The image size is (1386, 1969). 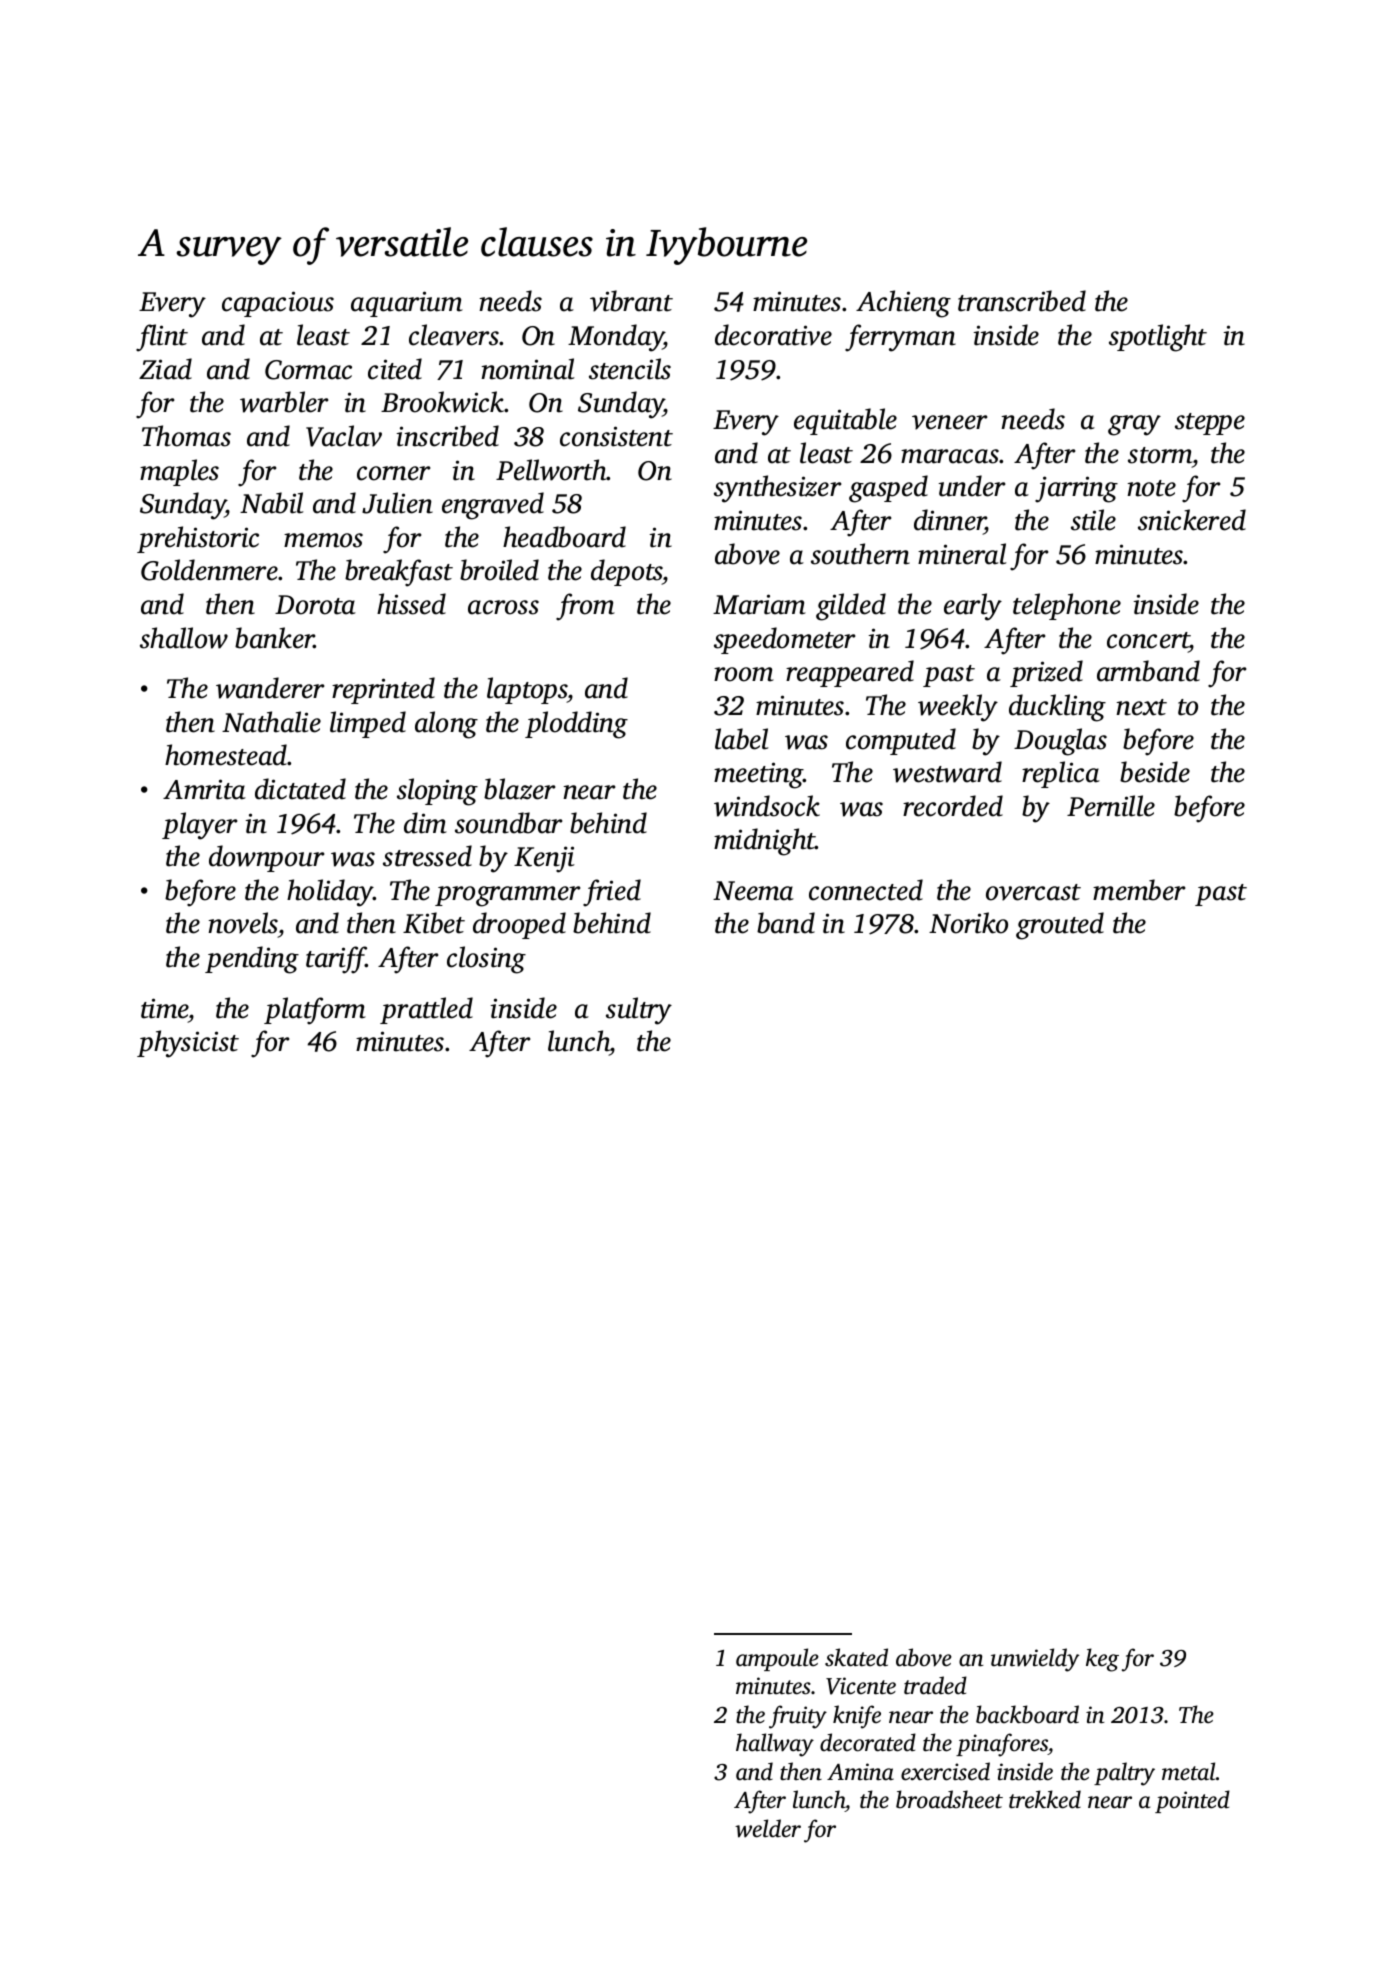 I want to click on beside, so click(x=1155, y=772).
